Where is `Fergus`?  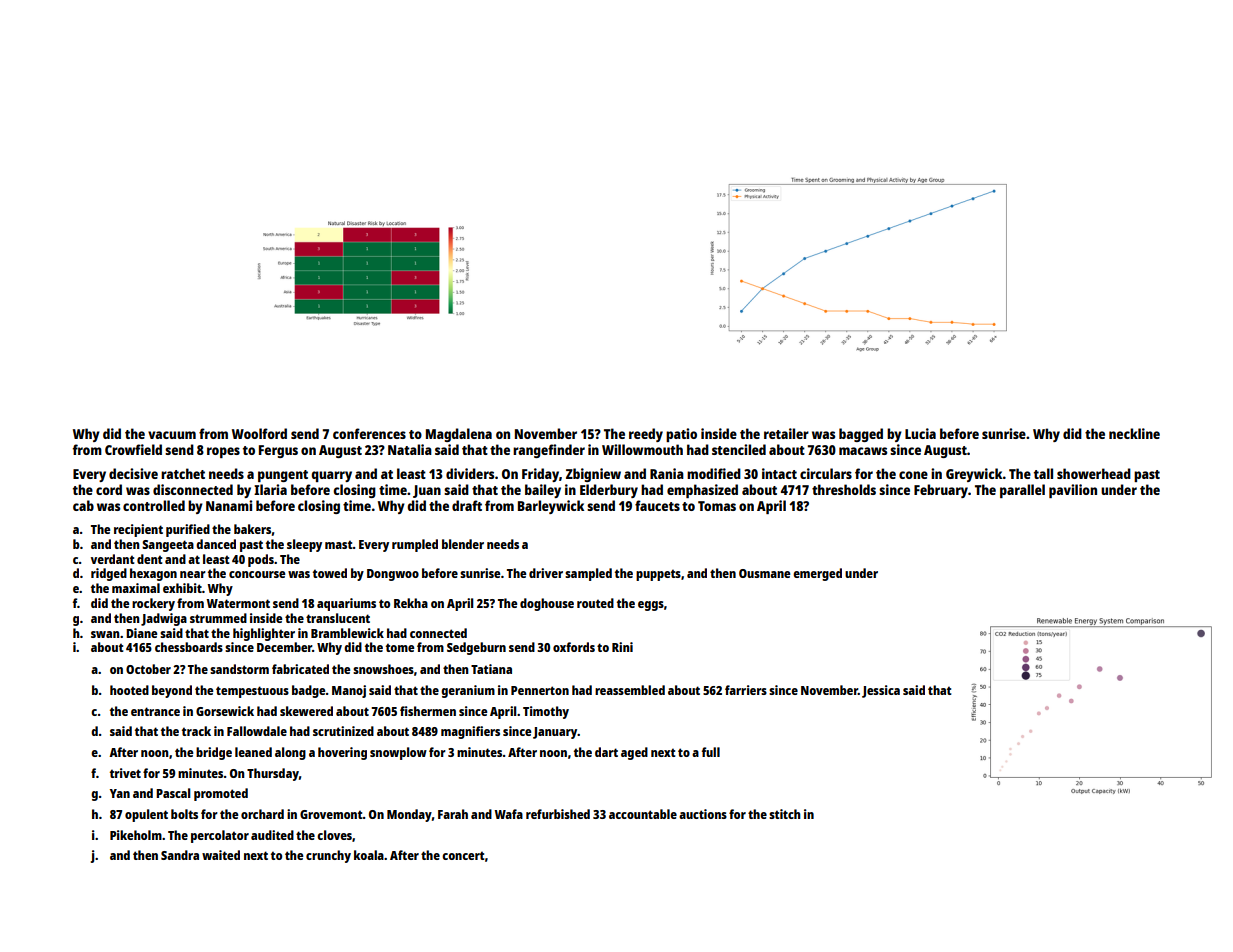
Fergus is located at coordinates (278, 451).
